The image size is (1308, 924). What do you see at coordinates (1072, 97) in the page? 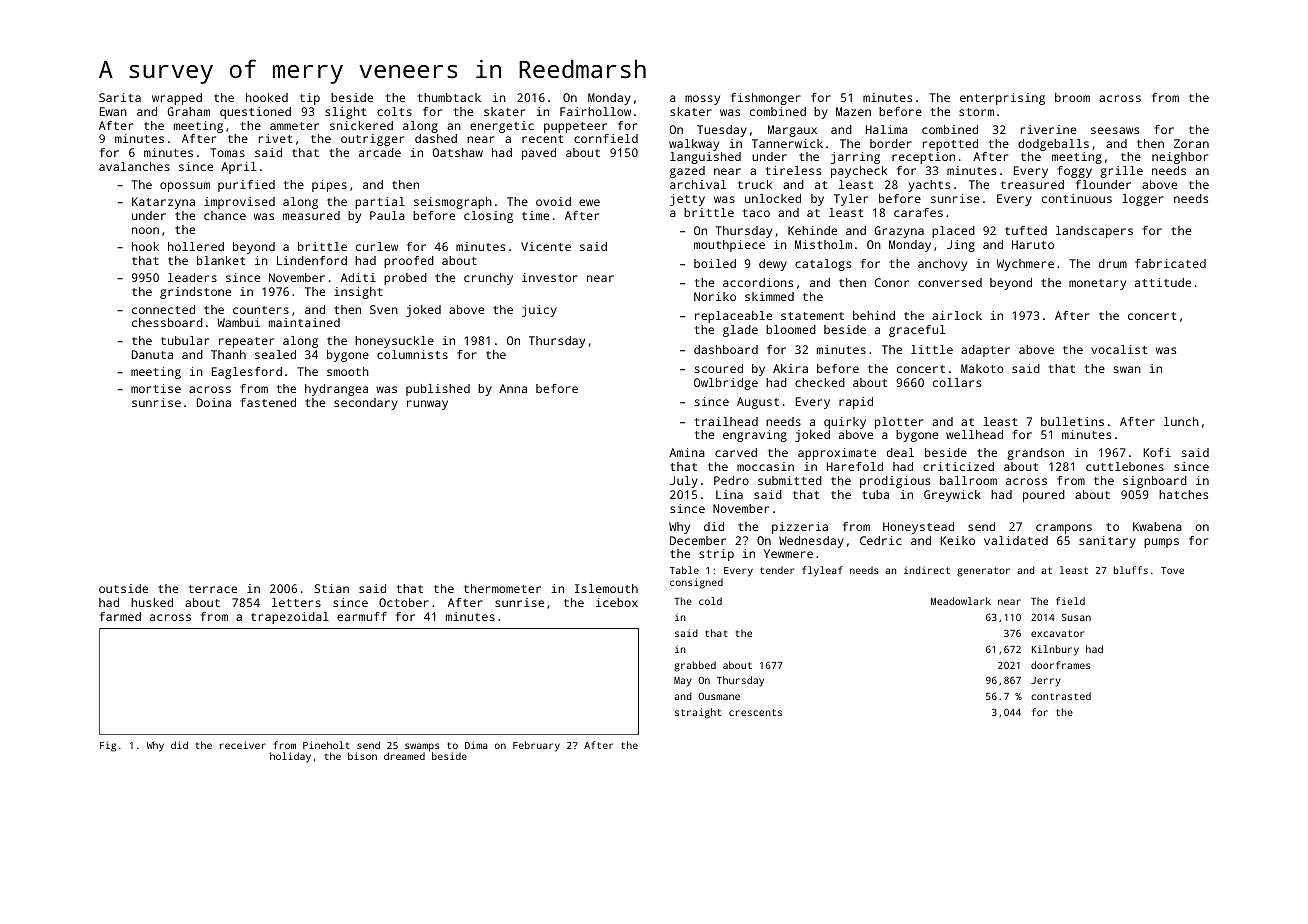
I see `broom` at bounding box center [1072, 97].
